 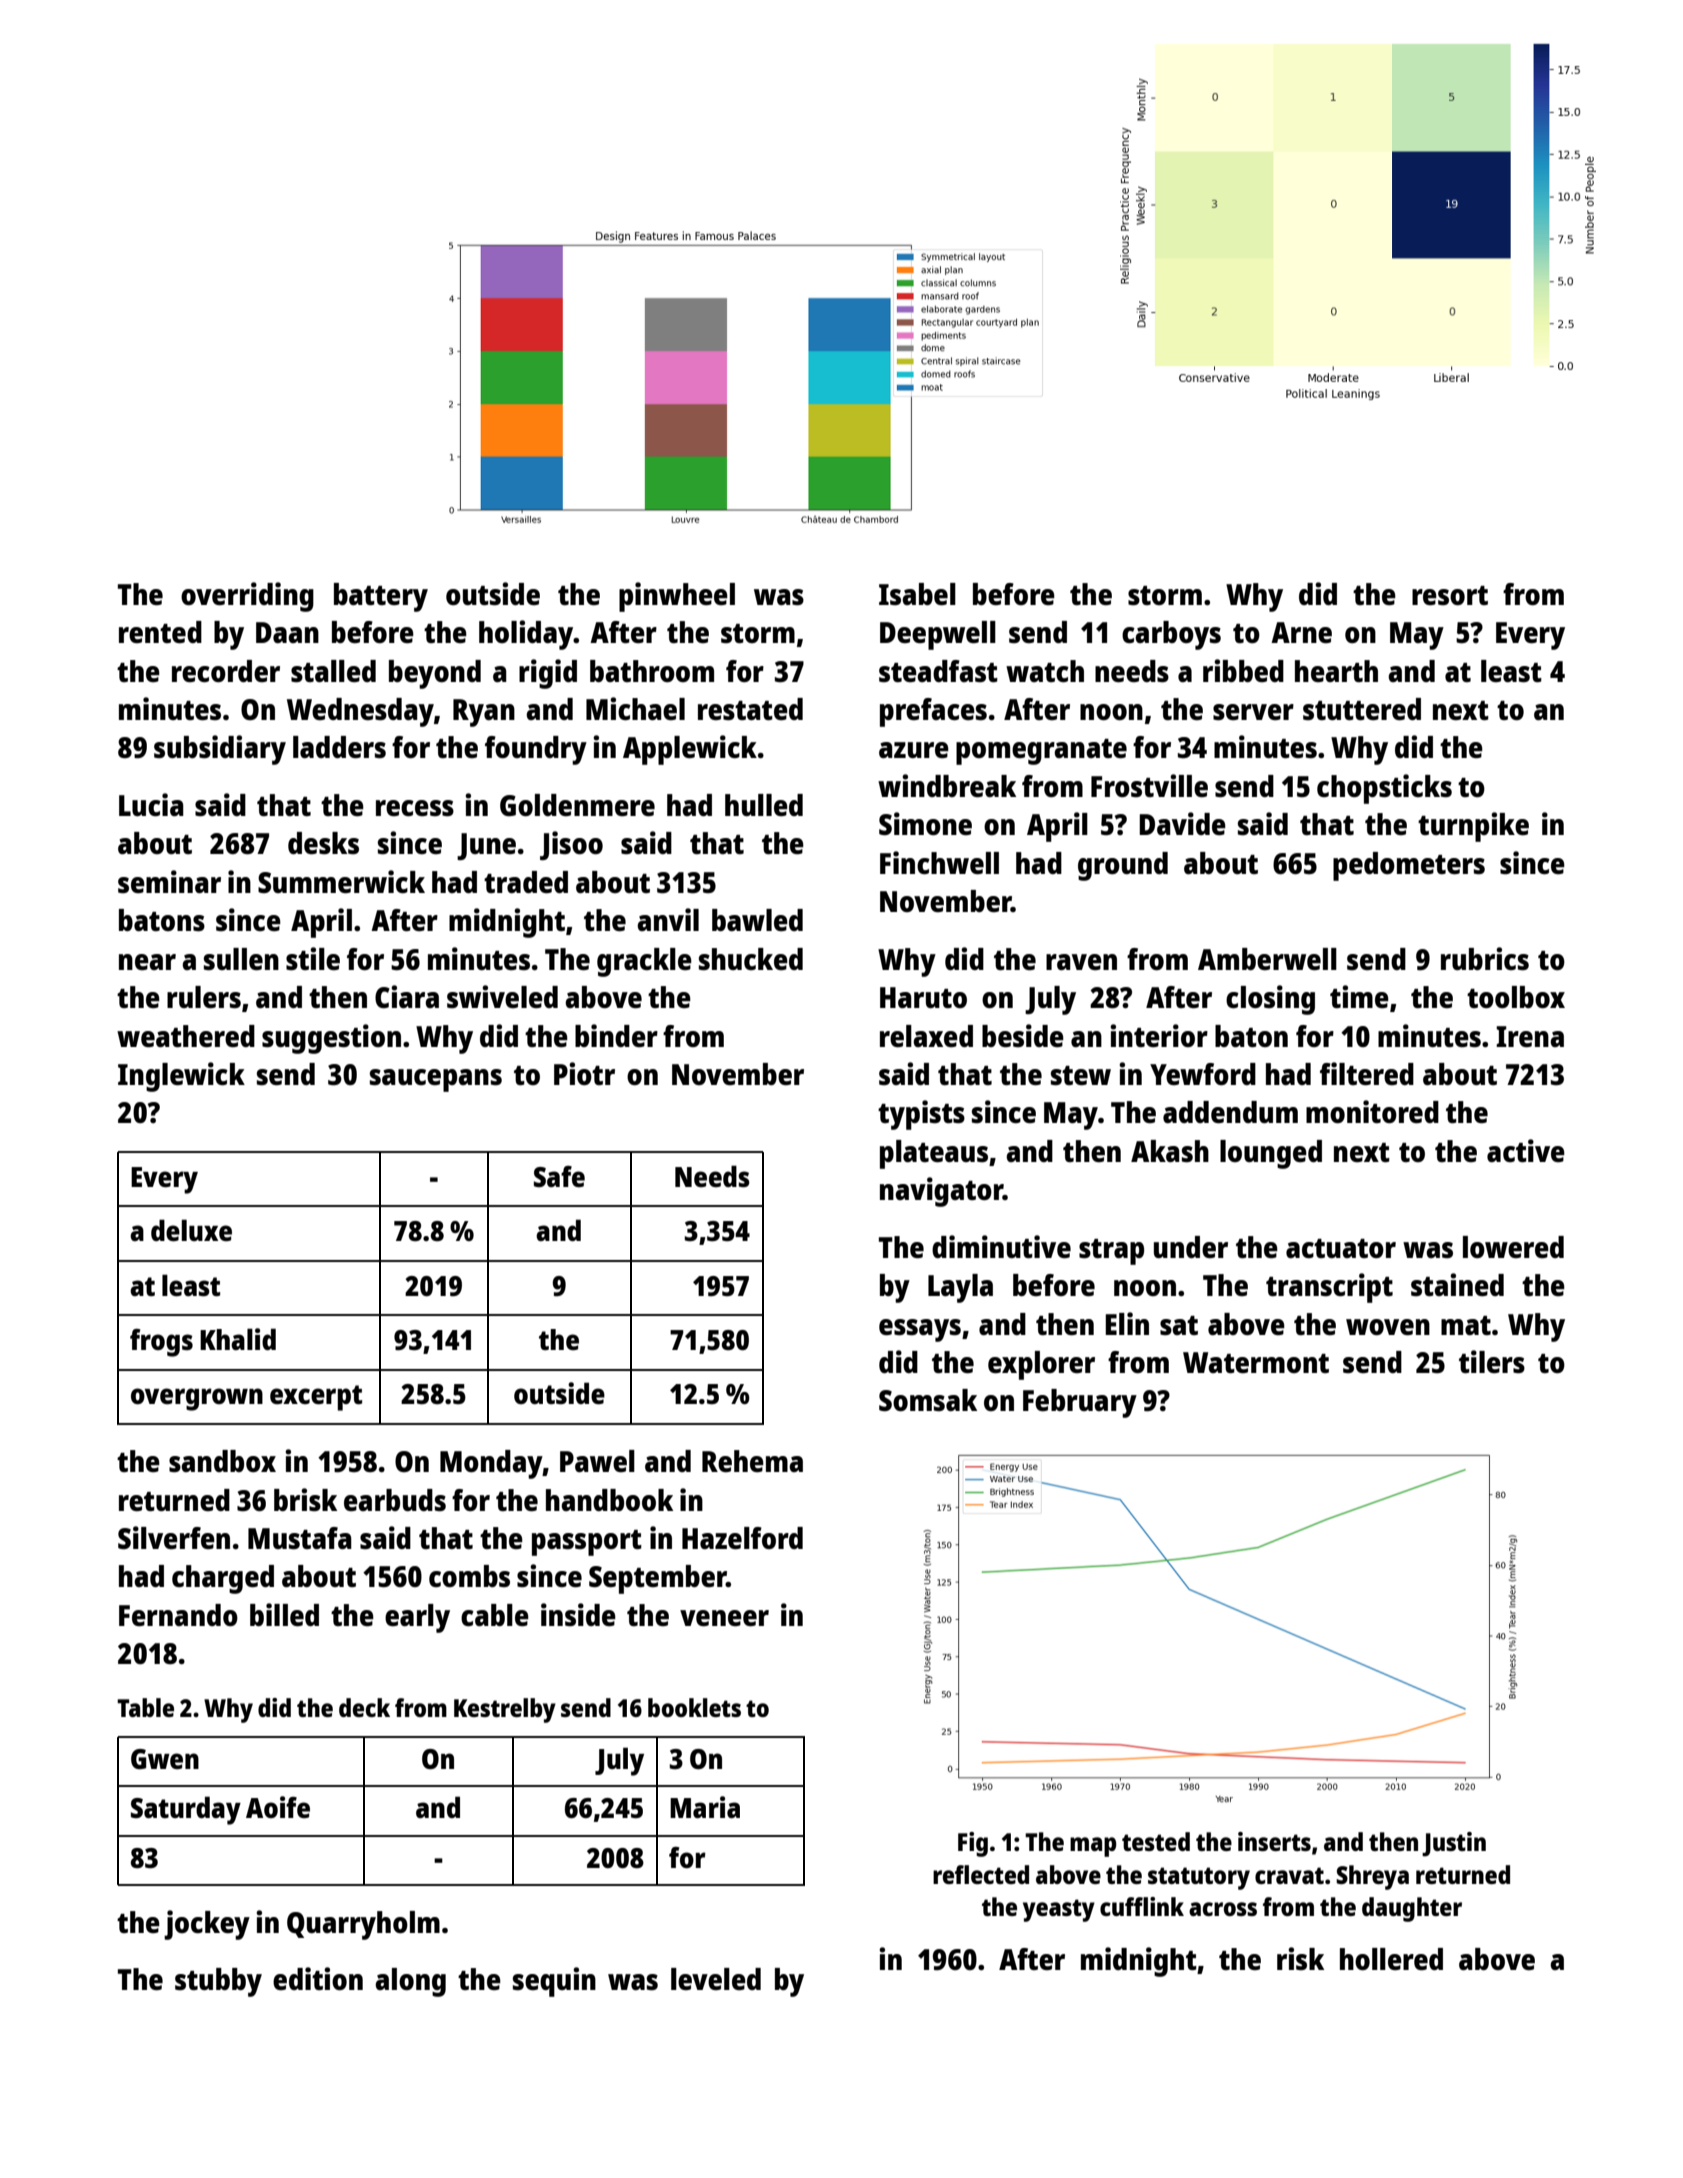 What do you see at coordinates (724, 1618) in the screenshot?
I see `veneer` at bounding box center [724, 1618].
